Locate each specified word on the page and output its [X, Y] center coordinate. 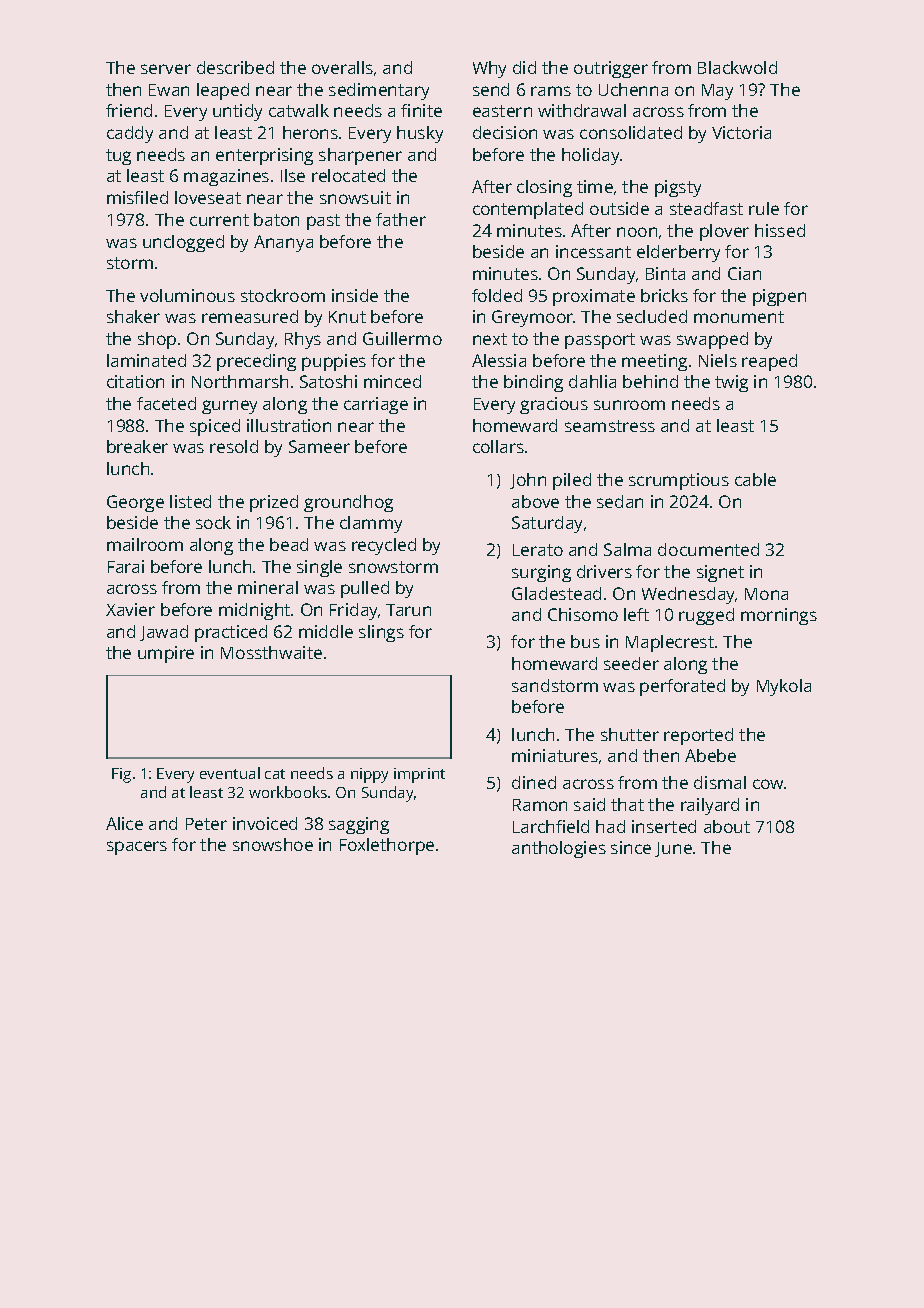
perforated [682, 687]
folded [497, 295]
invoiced [265, 823]
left [636, 614]
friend [129, 110]
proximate [594, 297]
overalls [342, 67]
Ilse [293, 175]
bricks [664, 295]
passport [600, 341]
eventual [230, 773]
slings [381, 633]
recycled [384, 546]
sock [213, 522]
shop [157, 340]
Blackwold [737, 67]
